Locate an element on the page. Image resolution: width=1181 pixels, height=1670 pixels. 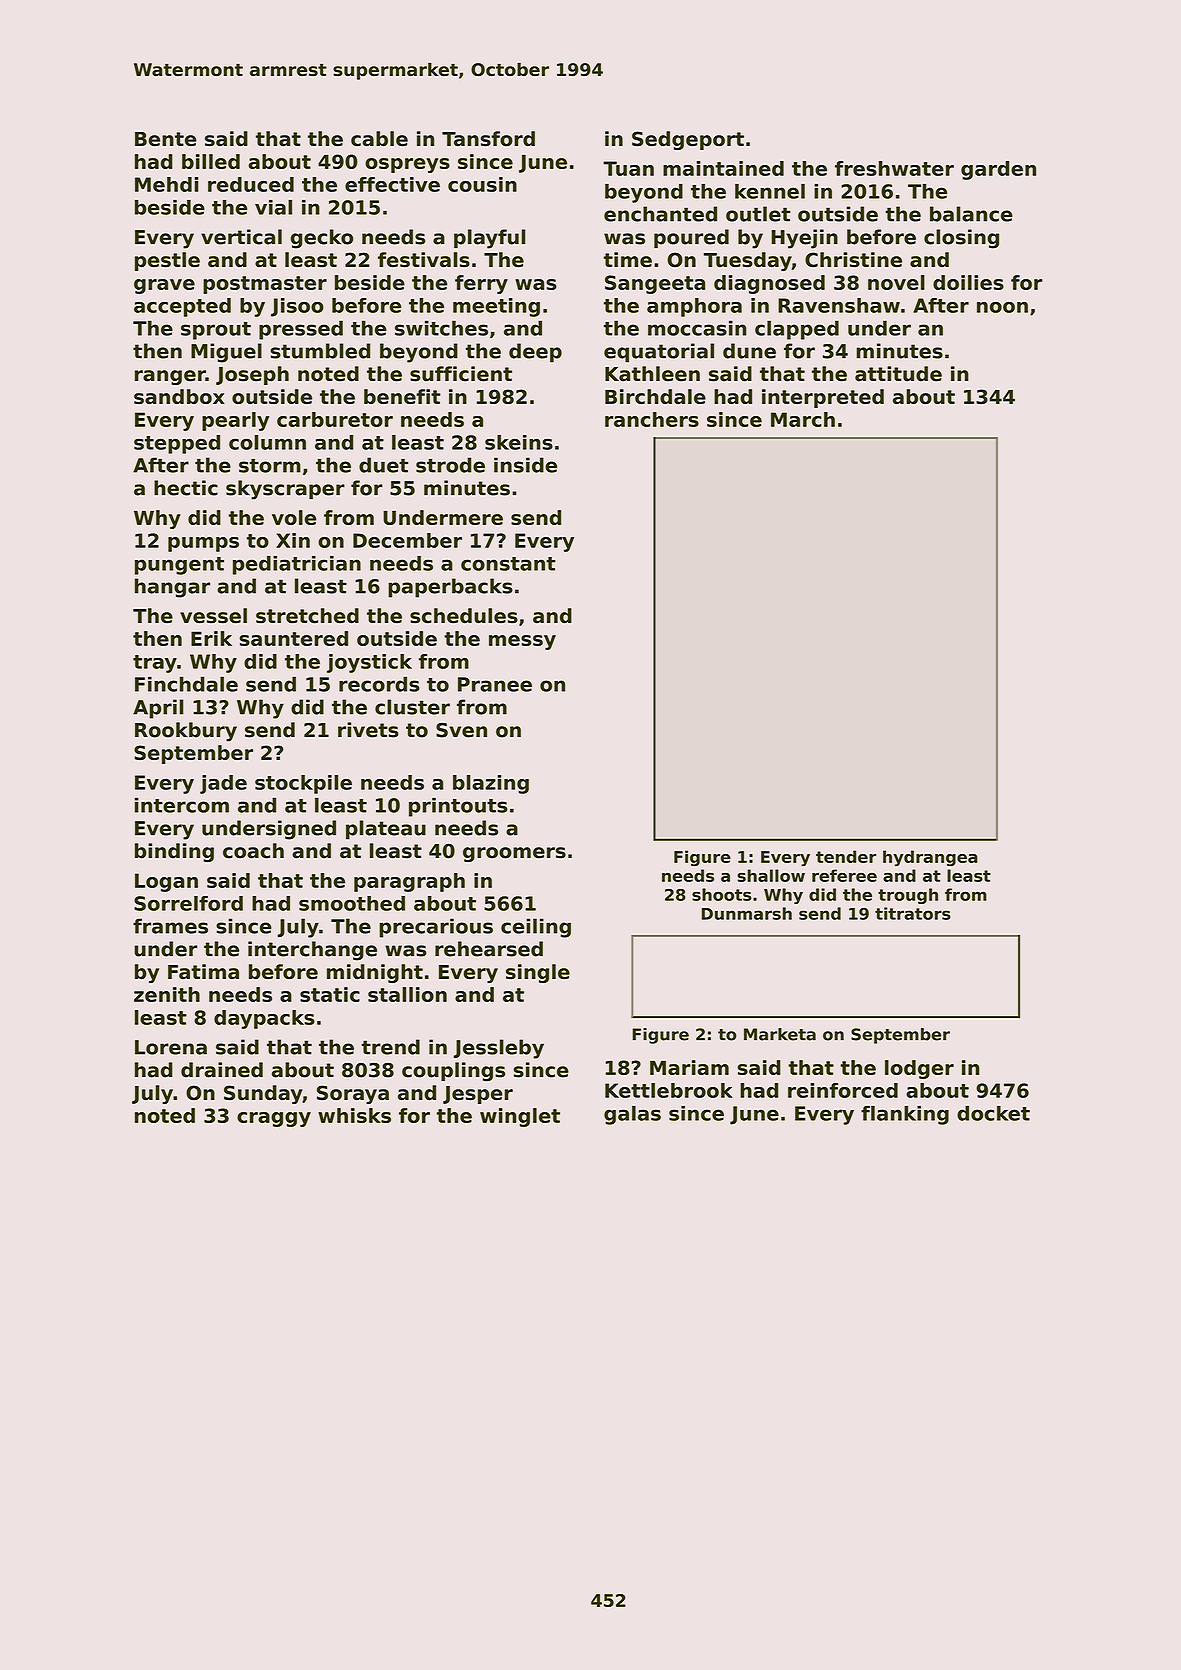
March is located at coordinates (803, 419).
